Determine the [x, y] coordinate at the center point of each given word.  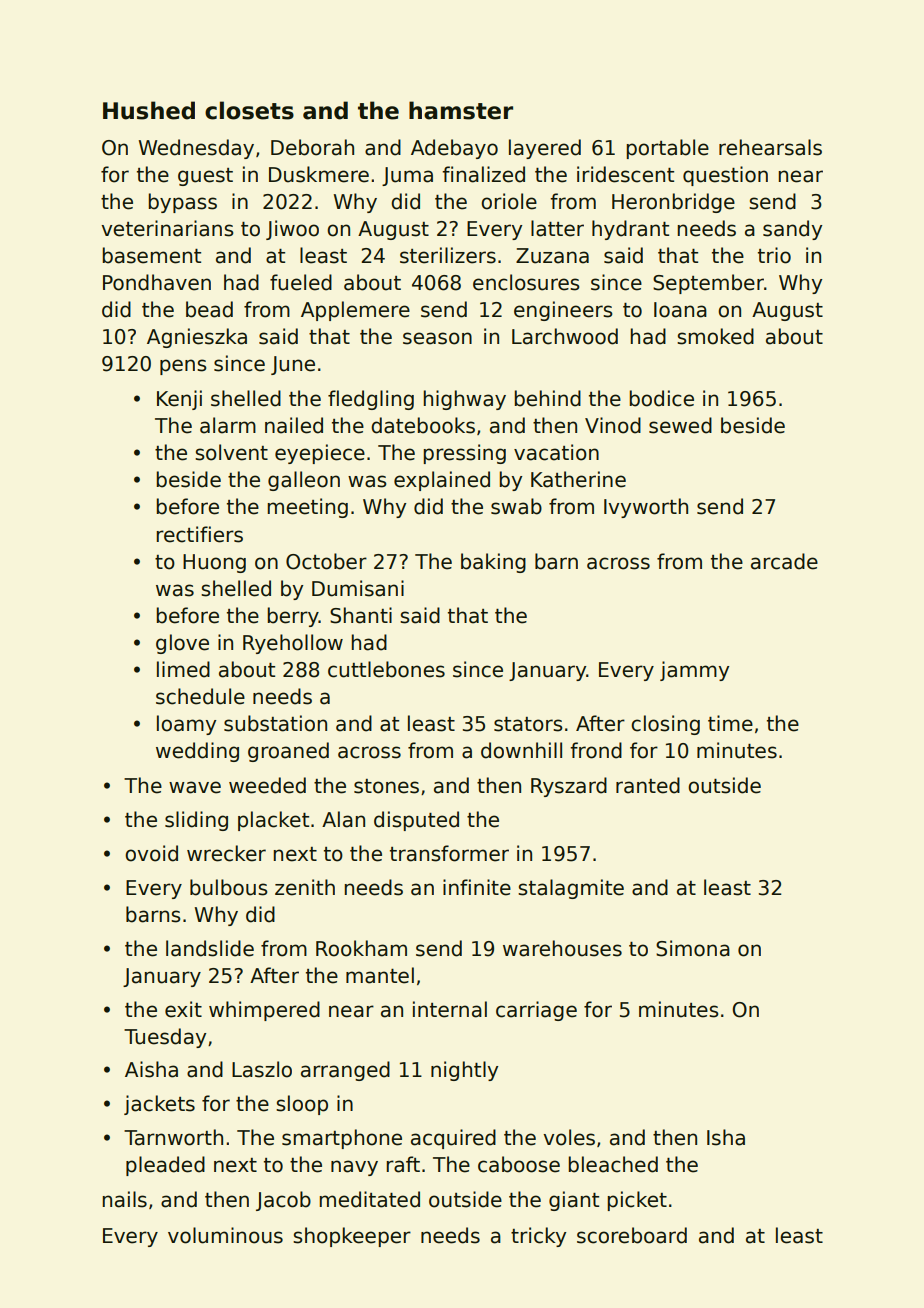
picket [637, 1201]
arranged [345, 1071]
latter [557, 228]
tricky [538, 1237]
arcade [784, 561]
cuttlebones [386, 669]
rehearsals [770, 147]
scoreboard [632, 1235]
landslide [210, 948]
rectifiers [200, 534]
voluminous [225, 1235]
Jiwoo [292, 230]
